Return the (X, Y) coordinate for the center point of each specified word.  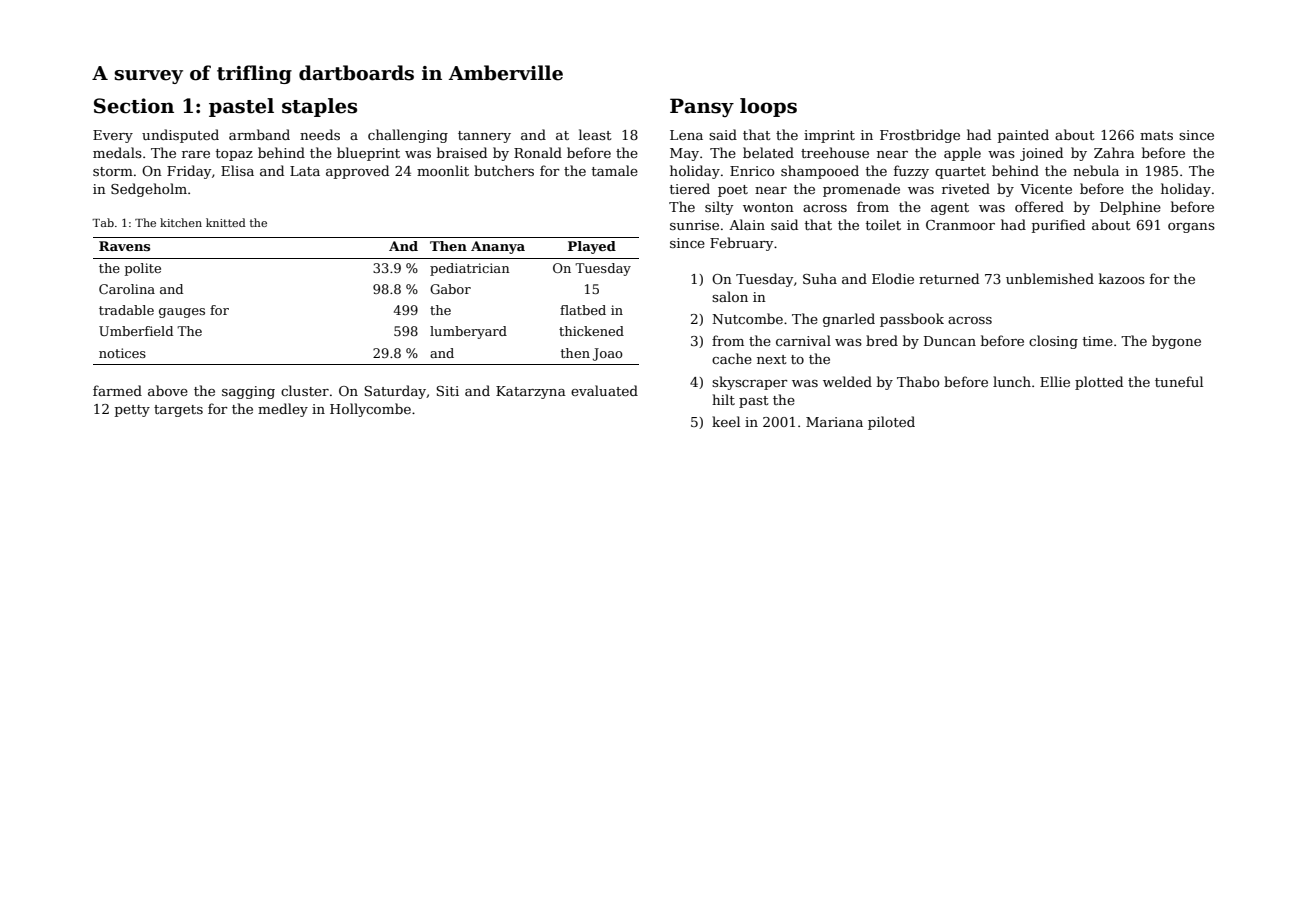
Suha (820, 278)
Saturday (395, 392)
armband (259, 134)
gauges (182, 313)
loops (768, 107)
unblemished (1050, 278)
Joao (608, 354)
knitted (226, 222)
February (741, 244)
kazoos (1122, 278)
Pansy (702, 107)
